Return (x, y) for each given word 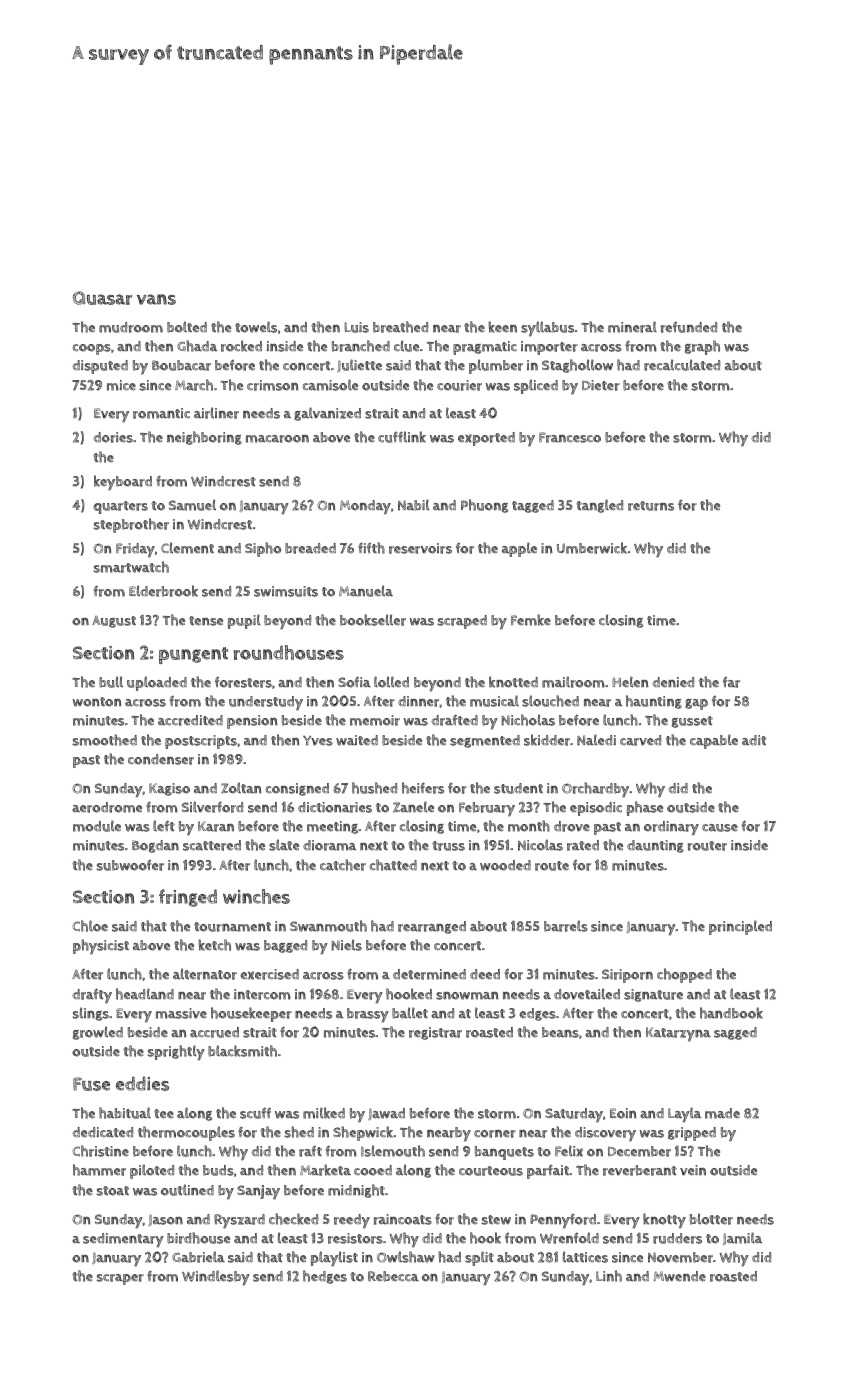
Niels (347, 945)
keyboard (123, 483)
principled (740, 927)
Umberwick (592, 548)
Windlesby (216, 1278)
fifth (371, 548)
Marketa (325, 1170)
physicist (101, 947)
